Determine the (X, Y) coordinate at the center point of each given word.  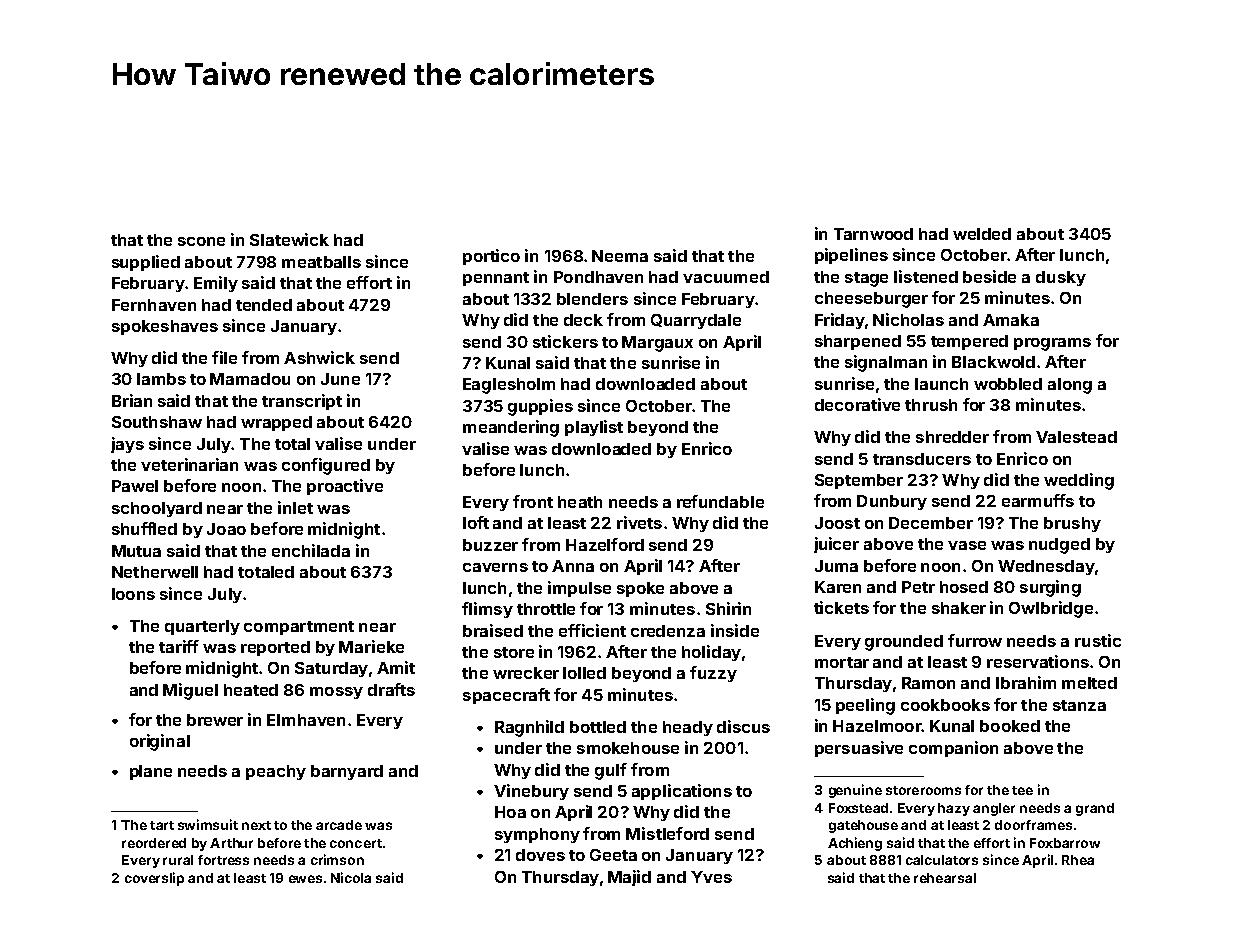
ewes (305, 879)
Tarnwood (873, 234)
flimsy (487, 610)
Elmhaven (306, 720)
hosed (964, 587)
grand (1095, 809)
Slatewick (289, 239)
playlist (594, 428)
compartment (299, 628)
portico (491, 257)
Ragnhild (529, 728)
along (1070, 386)
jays (127, 445)
